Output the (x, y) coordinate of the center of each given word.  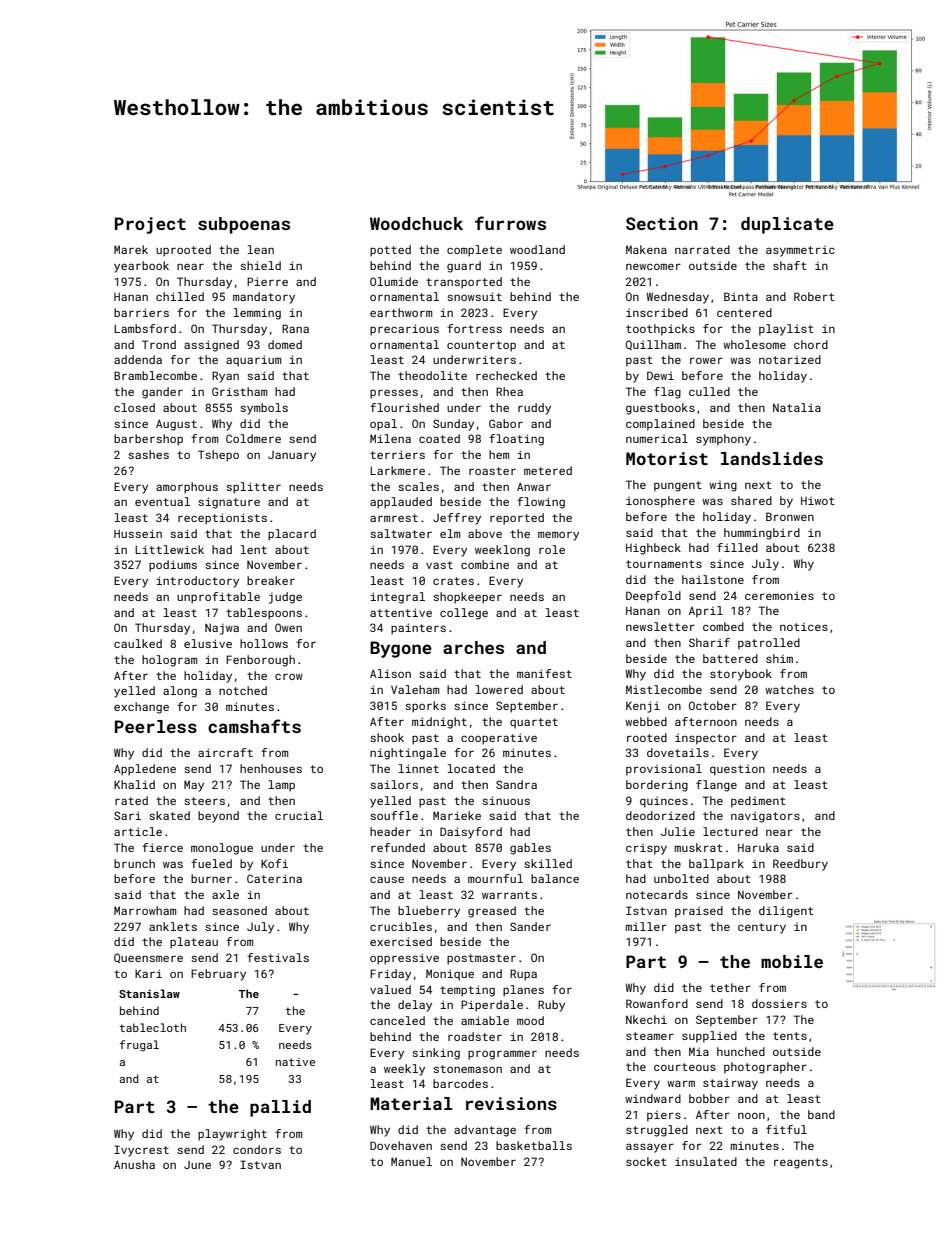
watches (789, 689)
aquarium (254, 361)
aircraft (225, 752)
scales (418, 486)
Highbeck (653, 549)
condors (257, 1149)
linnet (419, 768)
